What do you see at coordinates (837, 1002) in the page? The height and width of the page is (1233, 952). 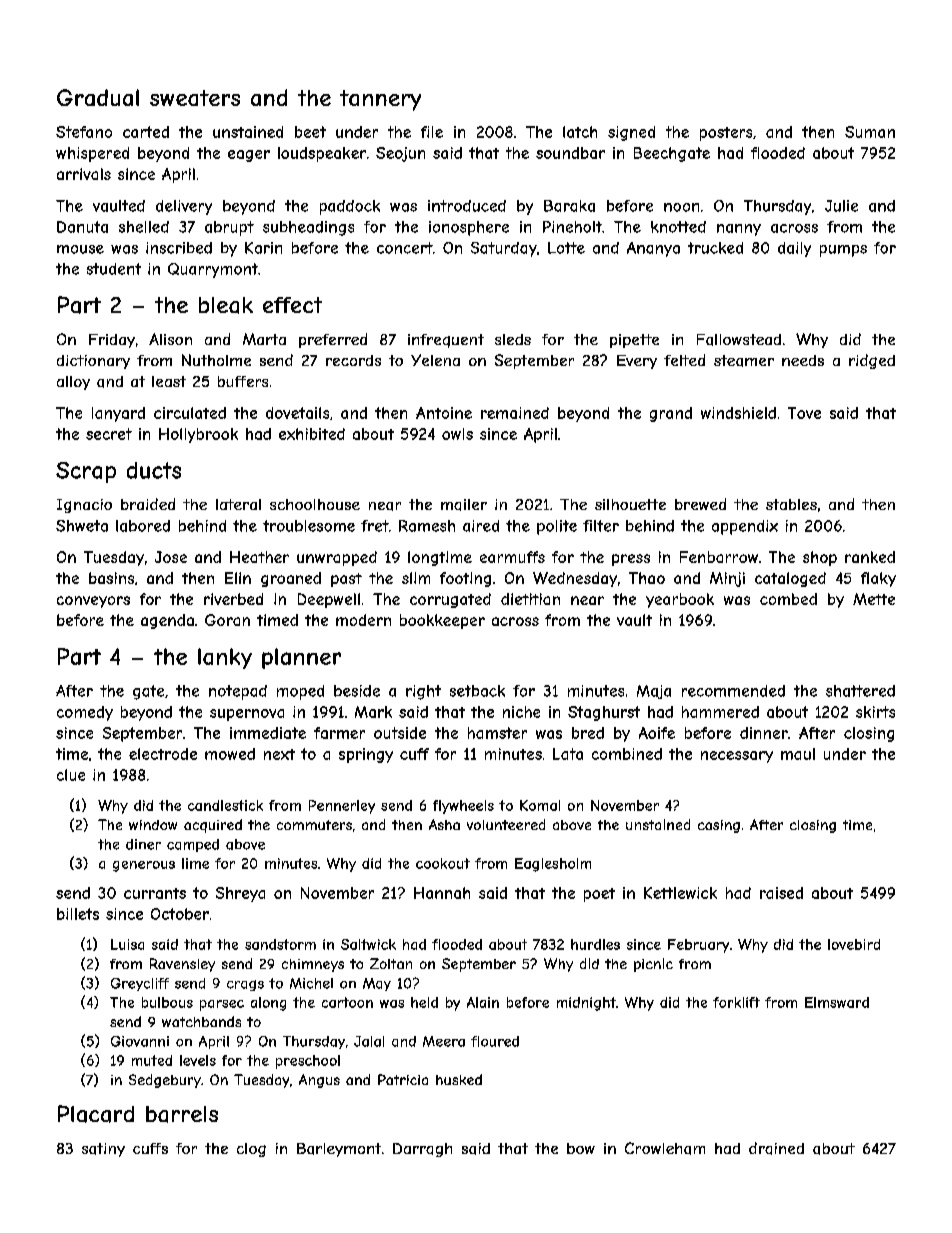 I see `Elmsward` at bounding box center [837, 1002].
